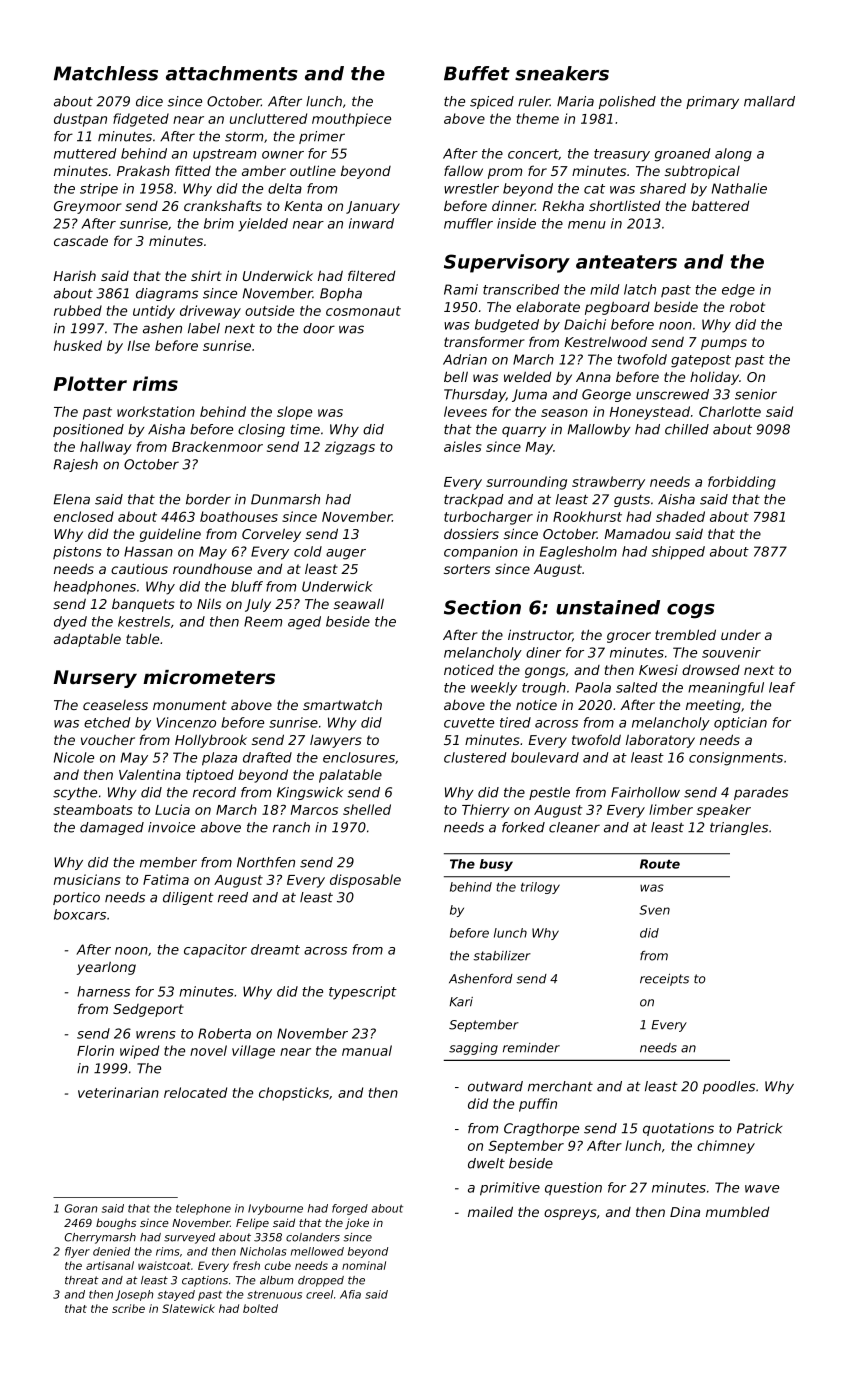 This screenshot has height=1400, width=849. I want to click on Honeystead, so click(650, 413).
